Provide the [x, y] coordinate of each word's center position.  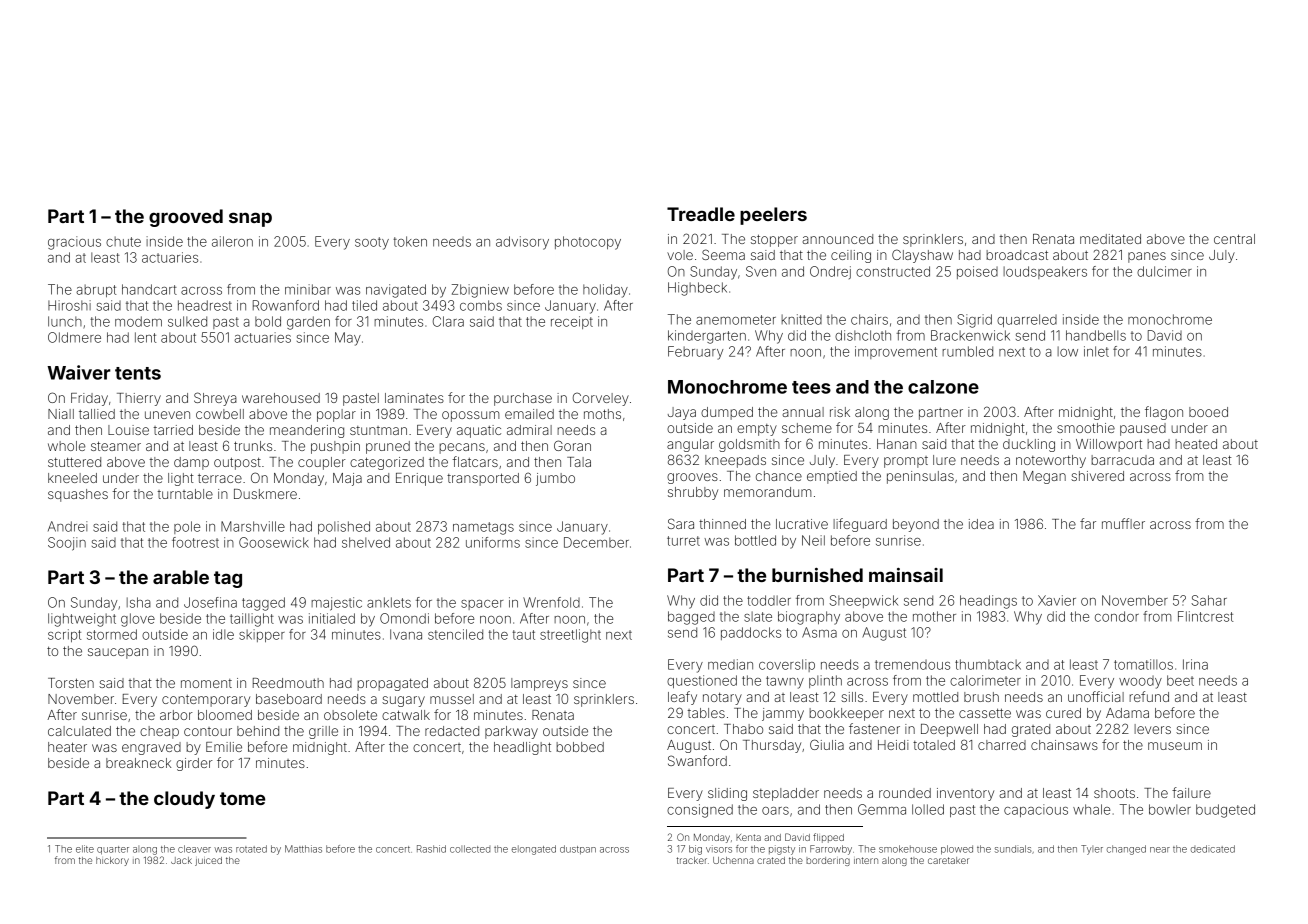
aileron [232, 241]
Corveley [601, 399]
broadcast [1017, 255]
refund [1149, 696]
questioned [702, 681]
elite [85, 849]
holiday [605, 291]
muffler [1123, 523]
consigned [700, 811]
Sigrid [974, 321]
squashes [78, 495]
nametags [483, 528]
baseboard [289, 699]
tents [138, 373]
